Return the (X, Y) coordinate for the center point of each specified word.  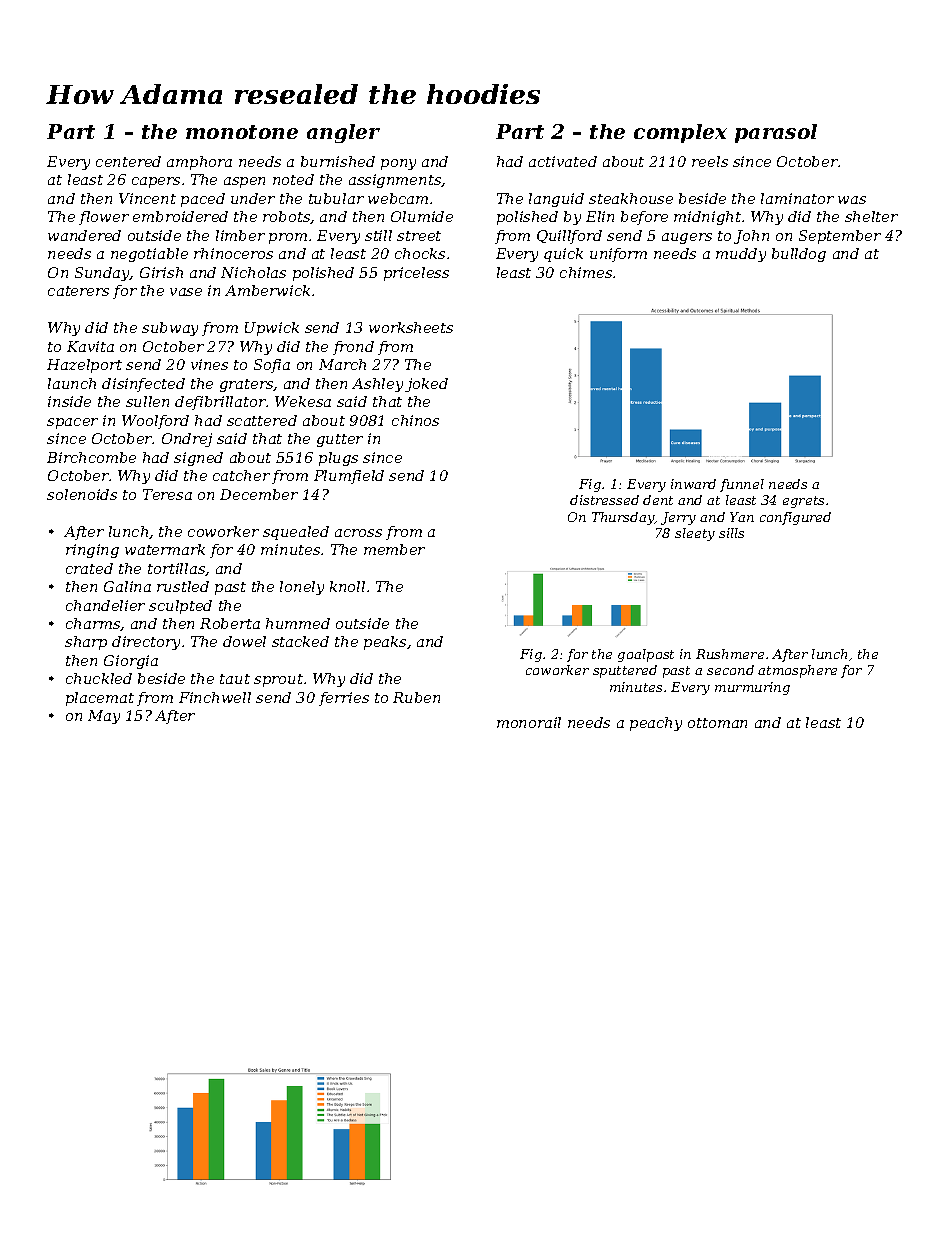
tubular (336, 198)
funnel (742, 485)
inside (69, 401)
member (394, 549)
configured (795, 518)
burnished (338, 161)
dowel (244, 641)
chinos (415, 420)
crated (89, 568)
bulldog (799, 255)
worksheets (411, 327)
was (852, 200)
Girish (161, 272)
